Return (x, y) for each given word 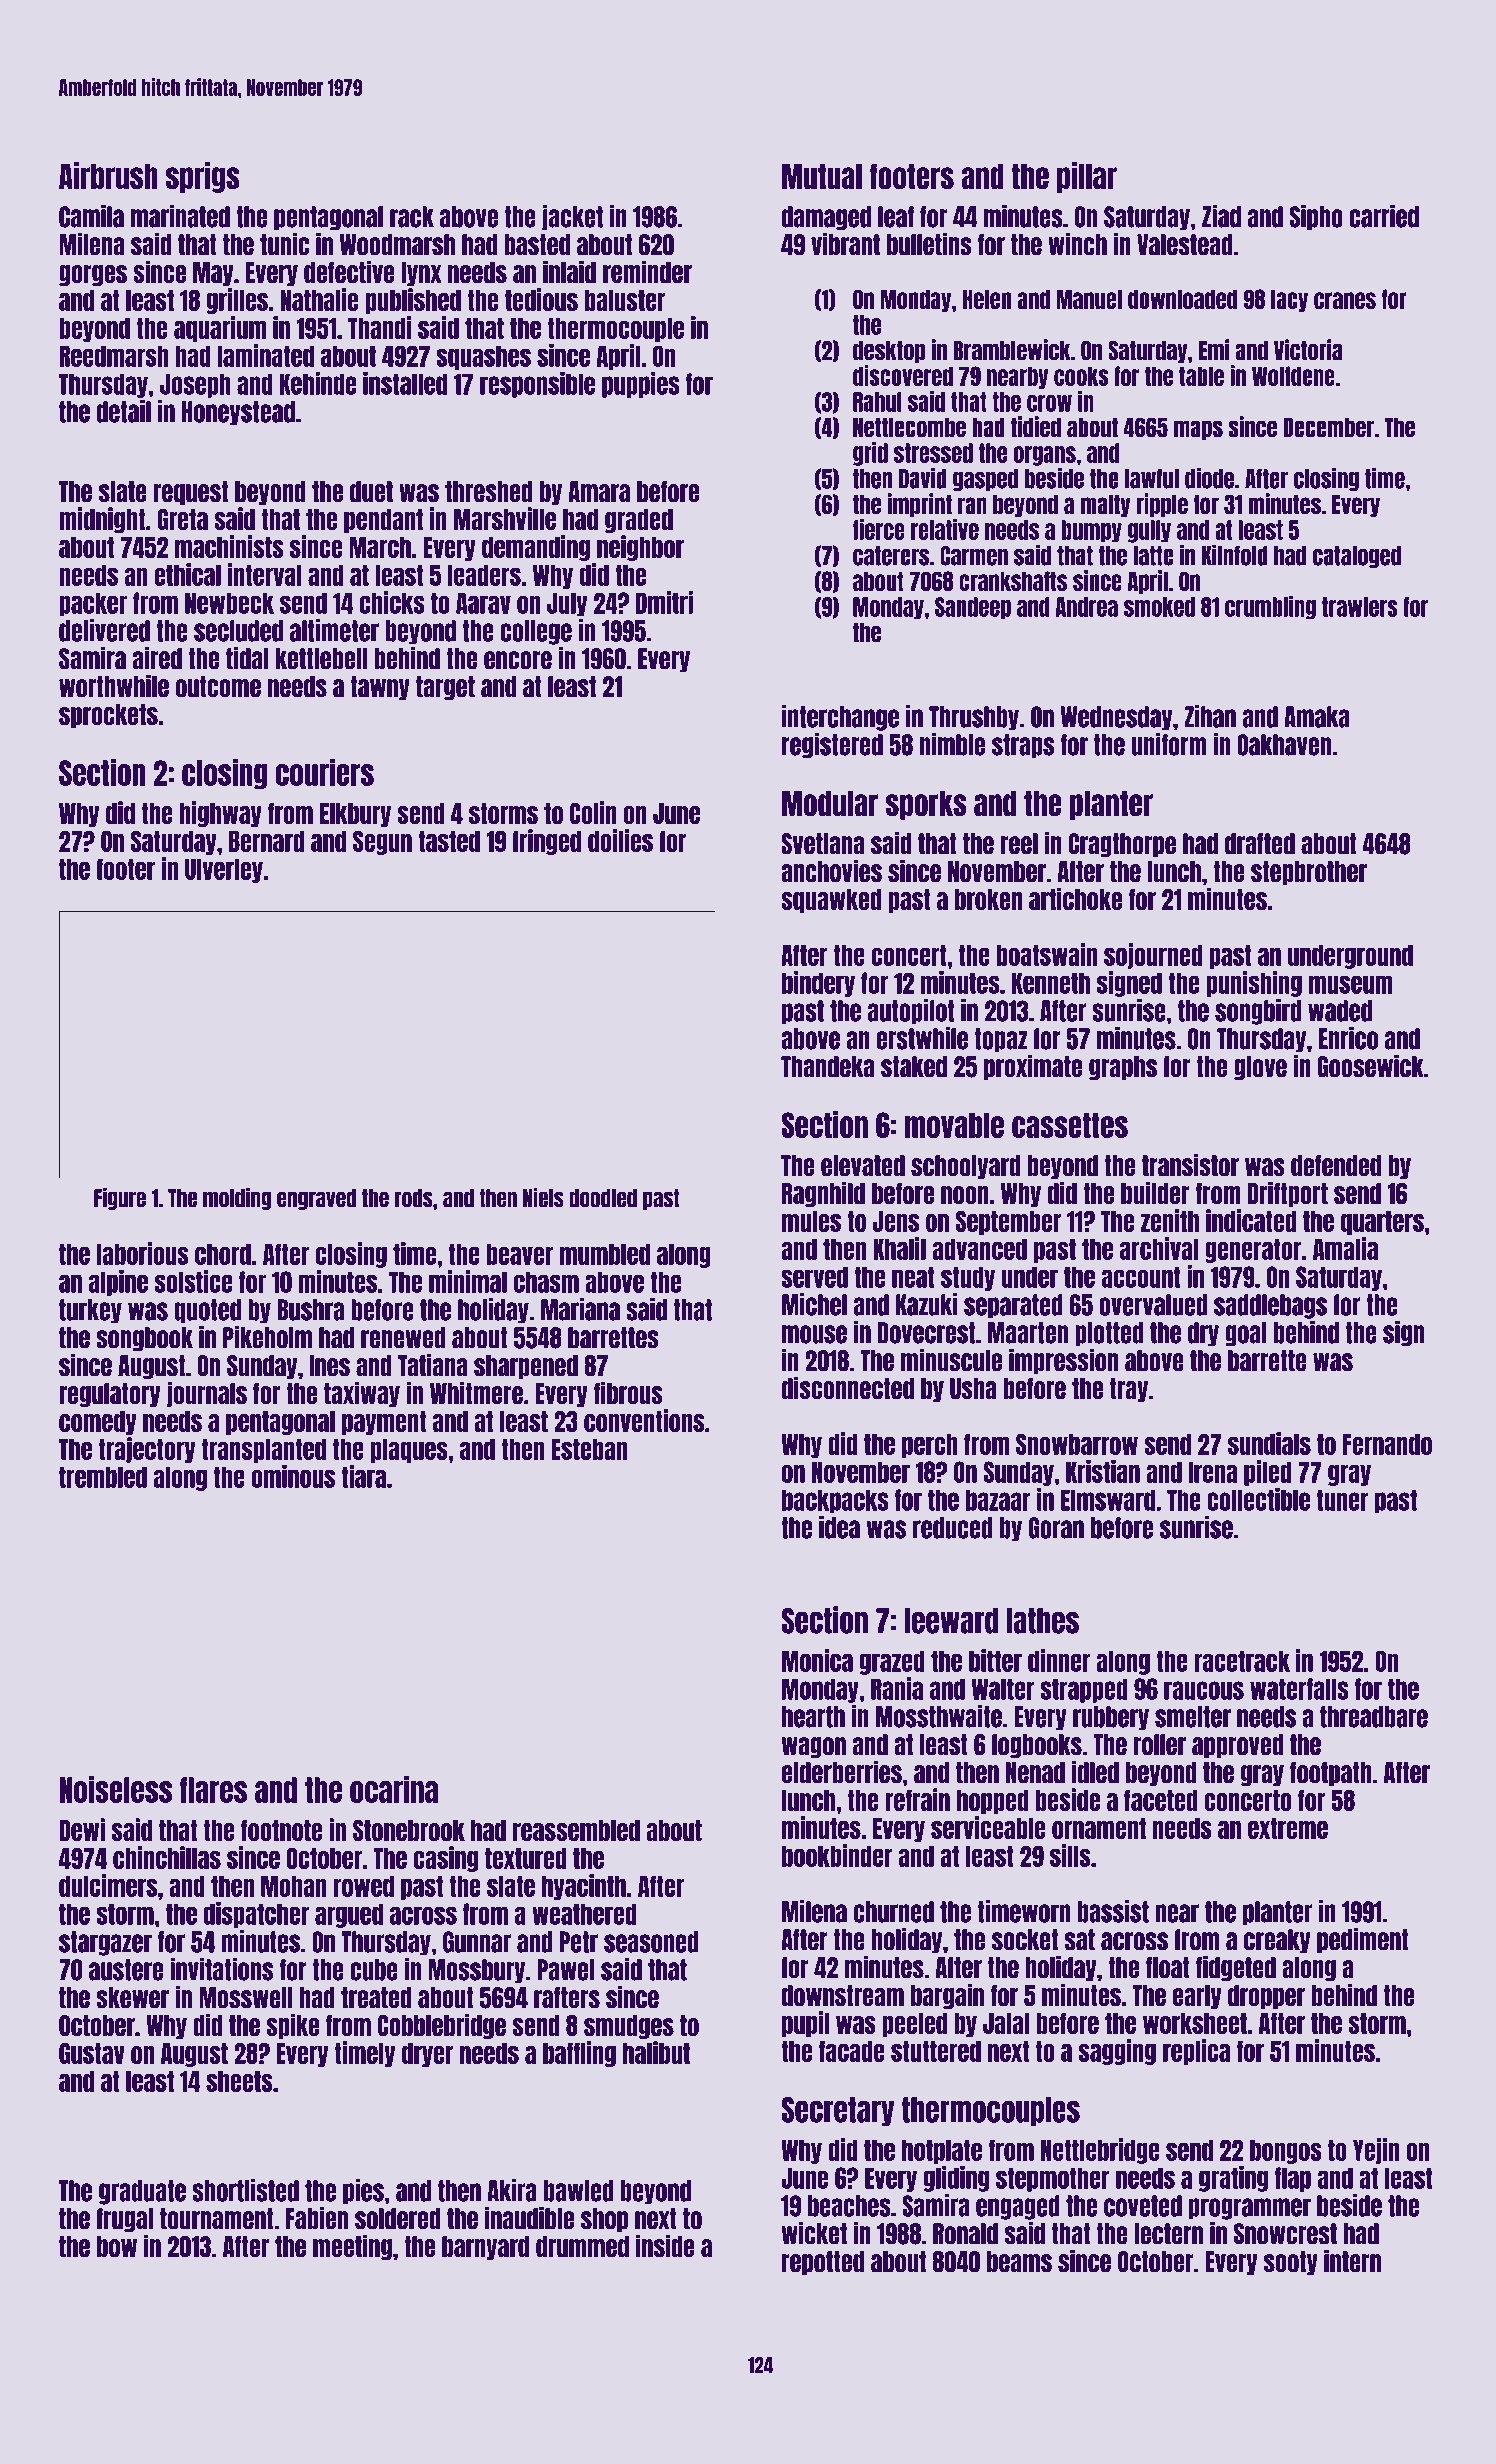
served (814, 1277)
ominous (293, 1476)
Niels (543, 1197)
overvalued (1153, 1305)
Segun (382, 842)
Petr (578, 1942)
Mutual (822, 177)
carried (1384, 216)
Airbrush (108, 176)
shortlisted (245, 2190)
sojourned (1153, 956)
